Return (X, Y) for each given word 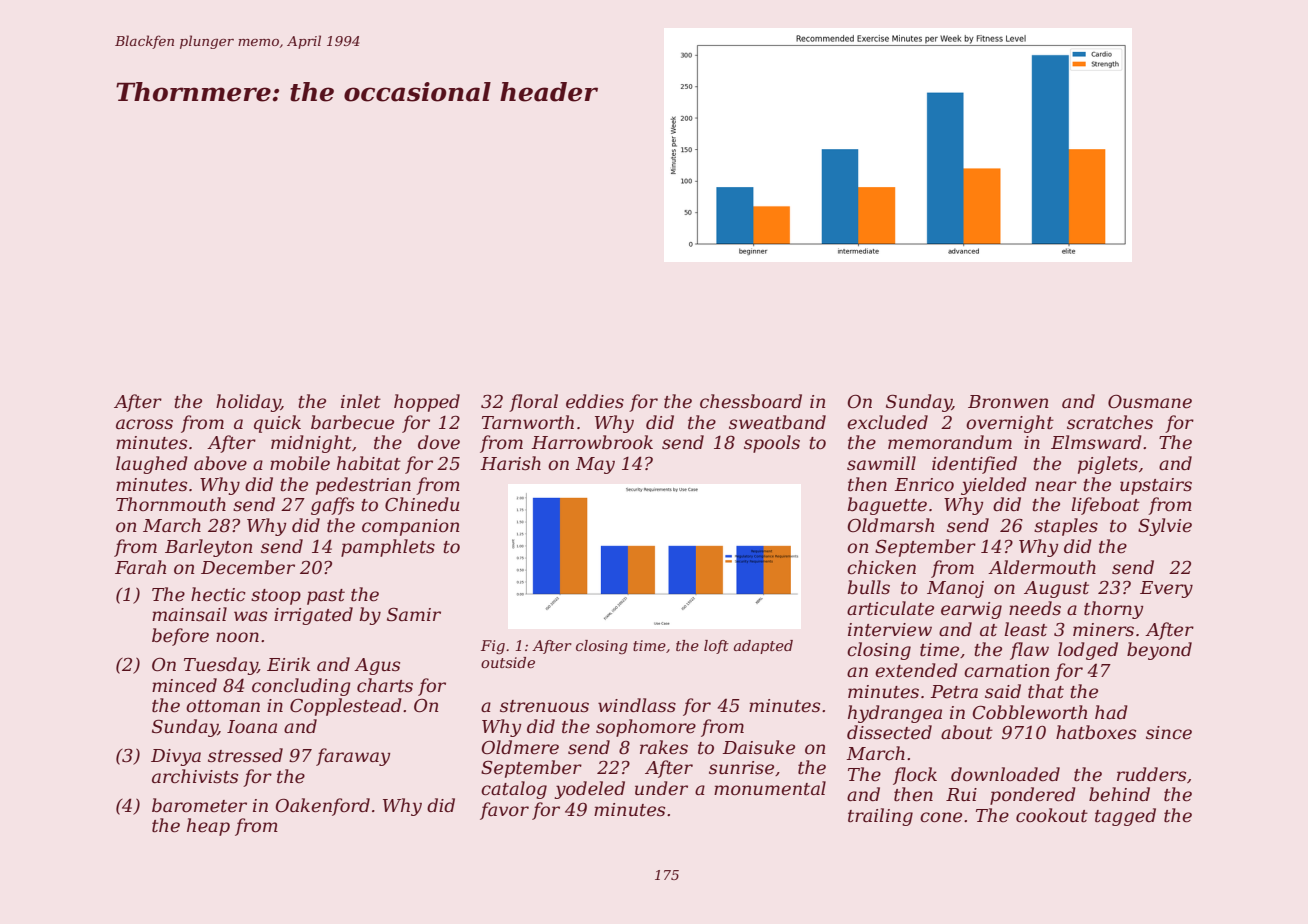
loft (716, 647)
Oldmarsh (890, 525)
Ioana (252, 726)
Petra (954, 692)
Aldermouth (1042, 567)
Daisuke (758, 747)
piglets (1108, 465)
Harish (510, 463)
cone (941, 817)
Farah (140, 567)
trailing (880, 817)
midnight (311, 444)
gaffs (332, 506)
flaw (1029, 651)
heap (208, 827)
